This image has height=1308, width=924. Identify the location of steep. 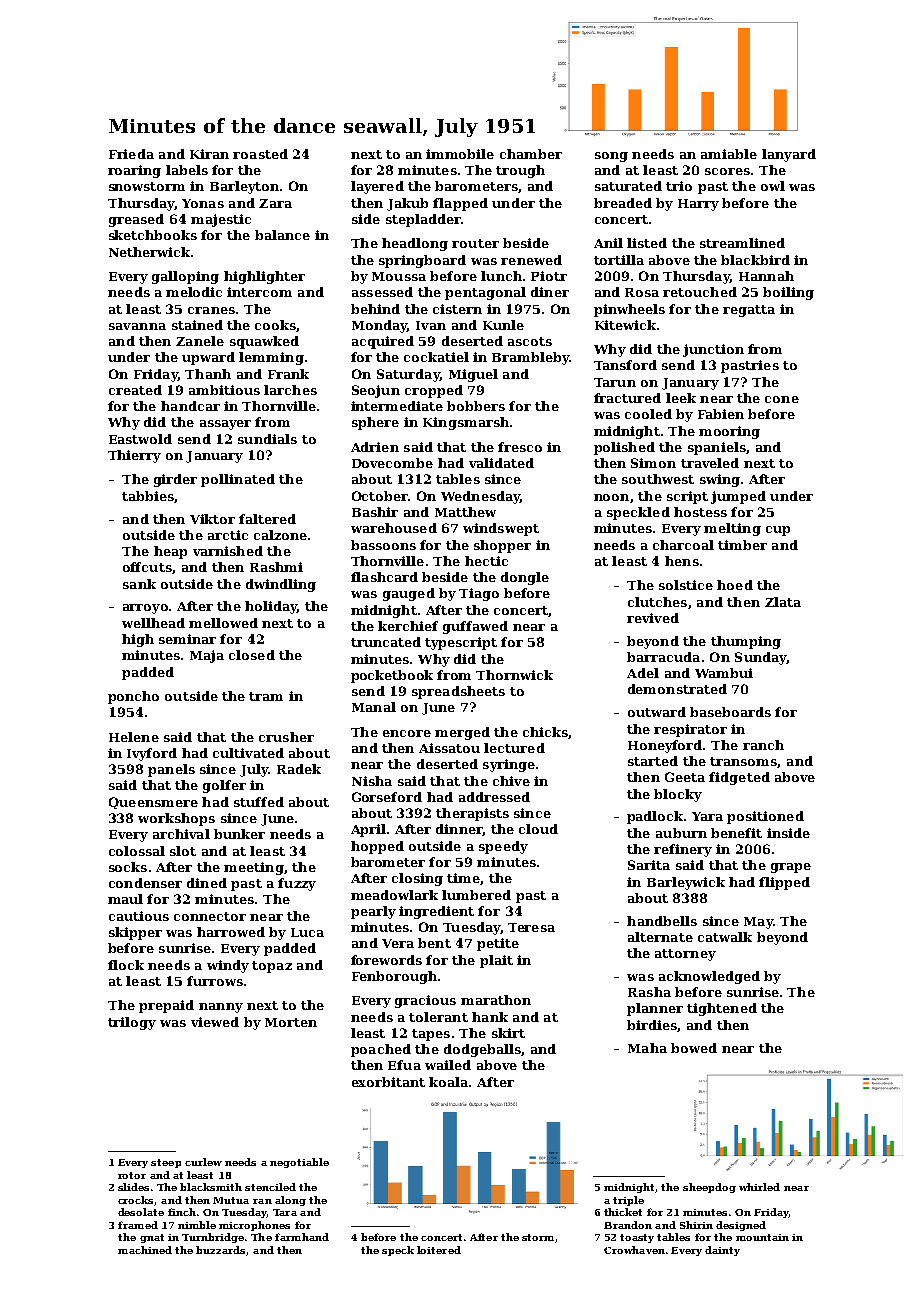
(166, 1163).
